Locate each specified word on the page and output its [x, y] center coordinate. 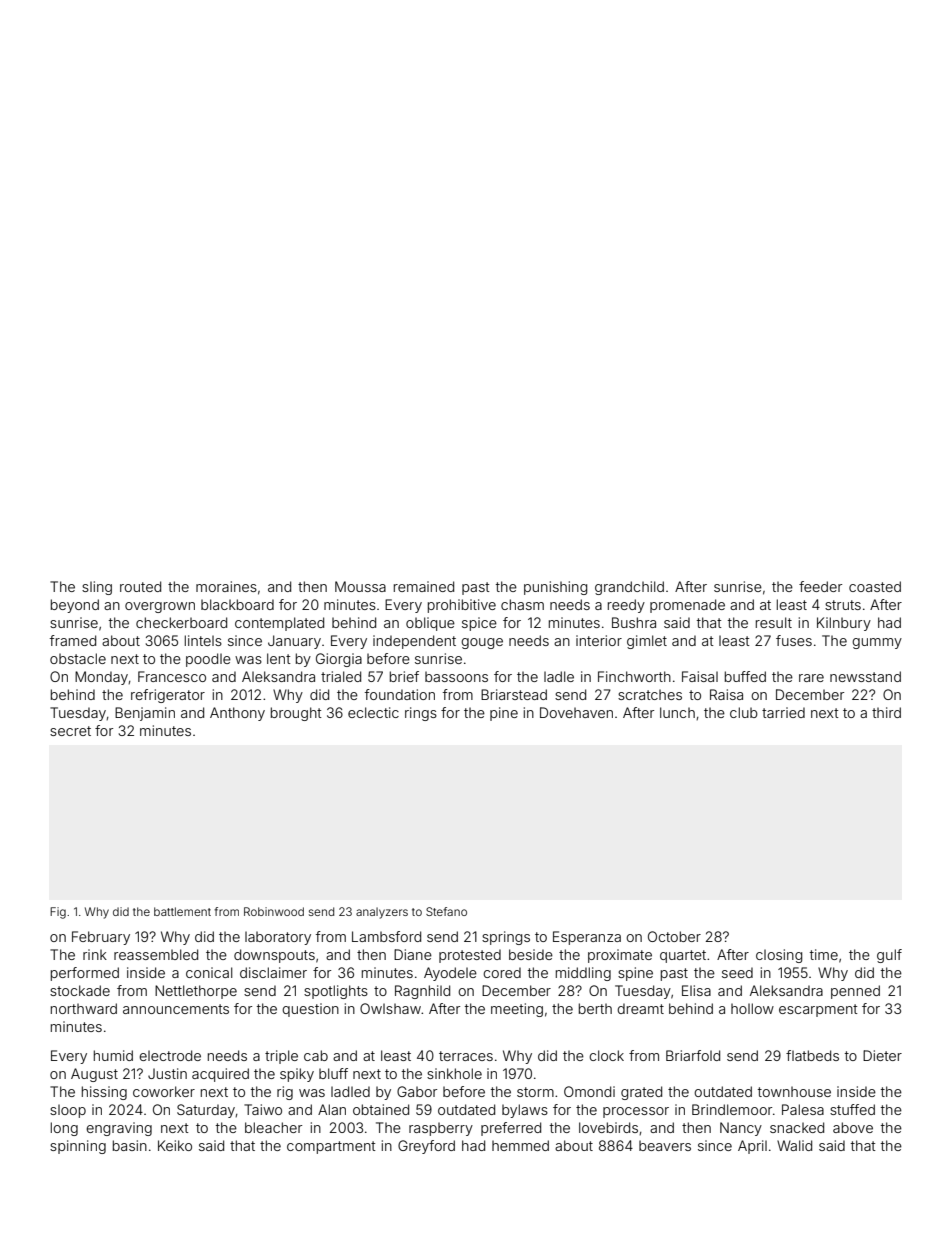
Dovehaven [576, 712]
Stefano [446, 911]
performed [85, 974]
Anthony [237, 714]
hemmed [520, 1145]
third [886, 712]
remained [424, 586]
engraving [119, 1129]
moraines [226, 586]
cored [502, 972]
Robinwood [274, 911]
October [674, 936]
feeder [820, 586]
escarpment [818, 1010]
